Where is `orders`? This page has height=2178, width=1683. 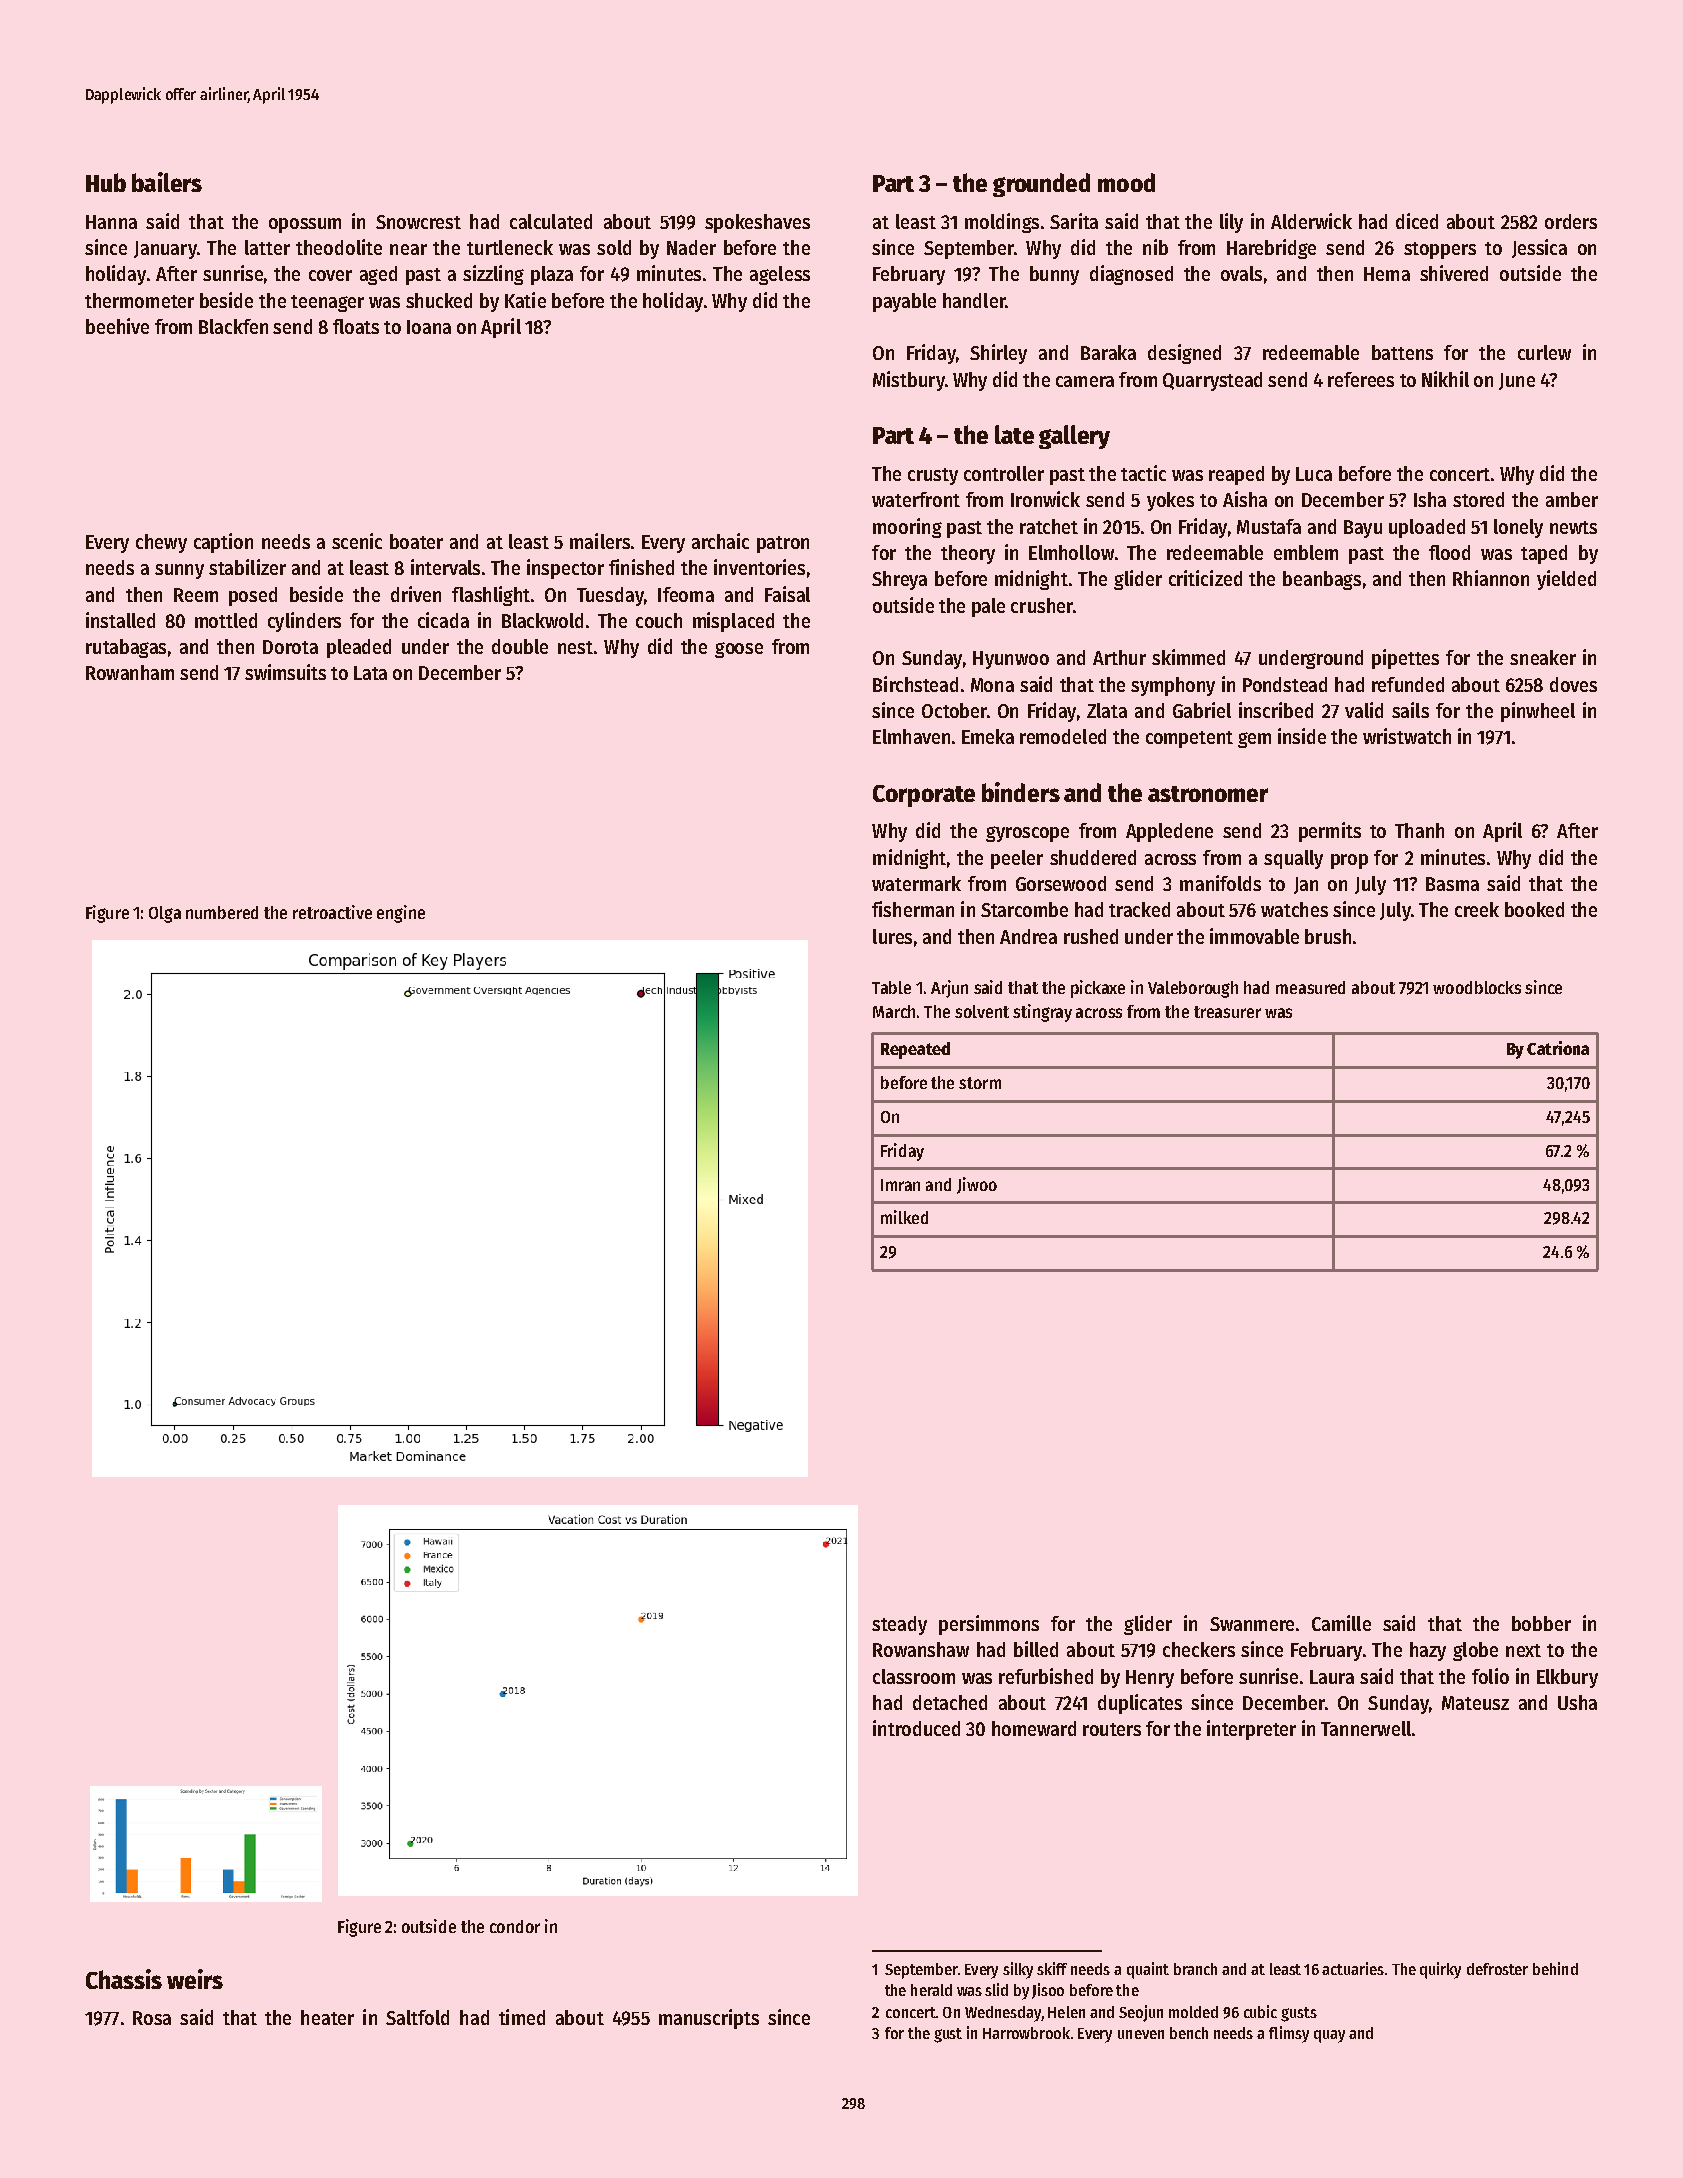
orders is located at coordinates (1571, 221).
